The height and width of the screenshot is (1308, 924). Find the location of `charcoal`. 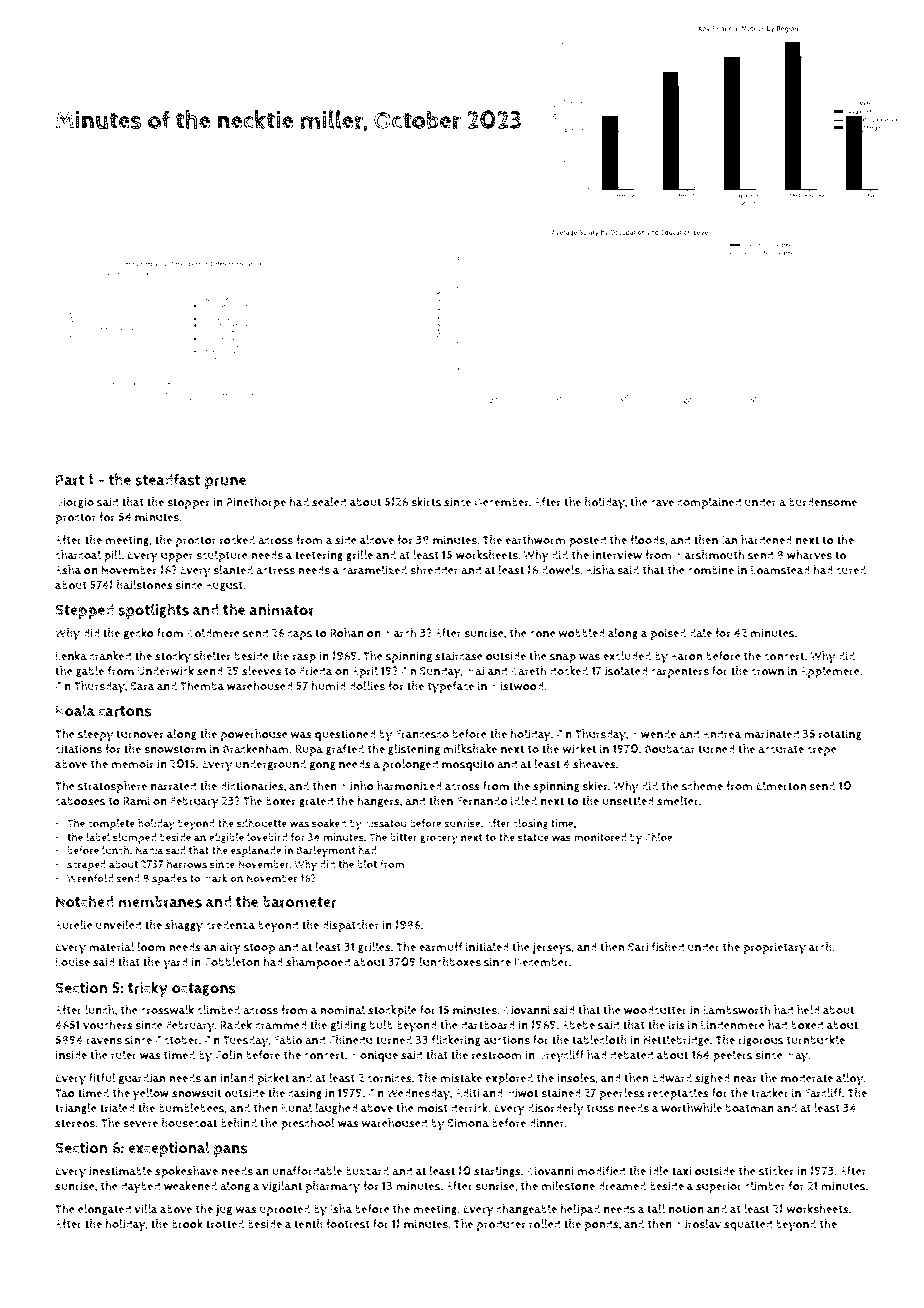

charcoal is located at coordinates (78, 555).
